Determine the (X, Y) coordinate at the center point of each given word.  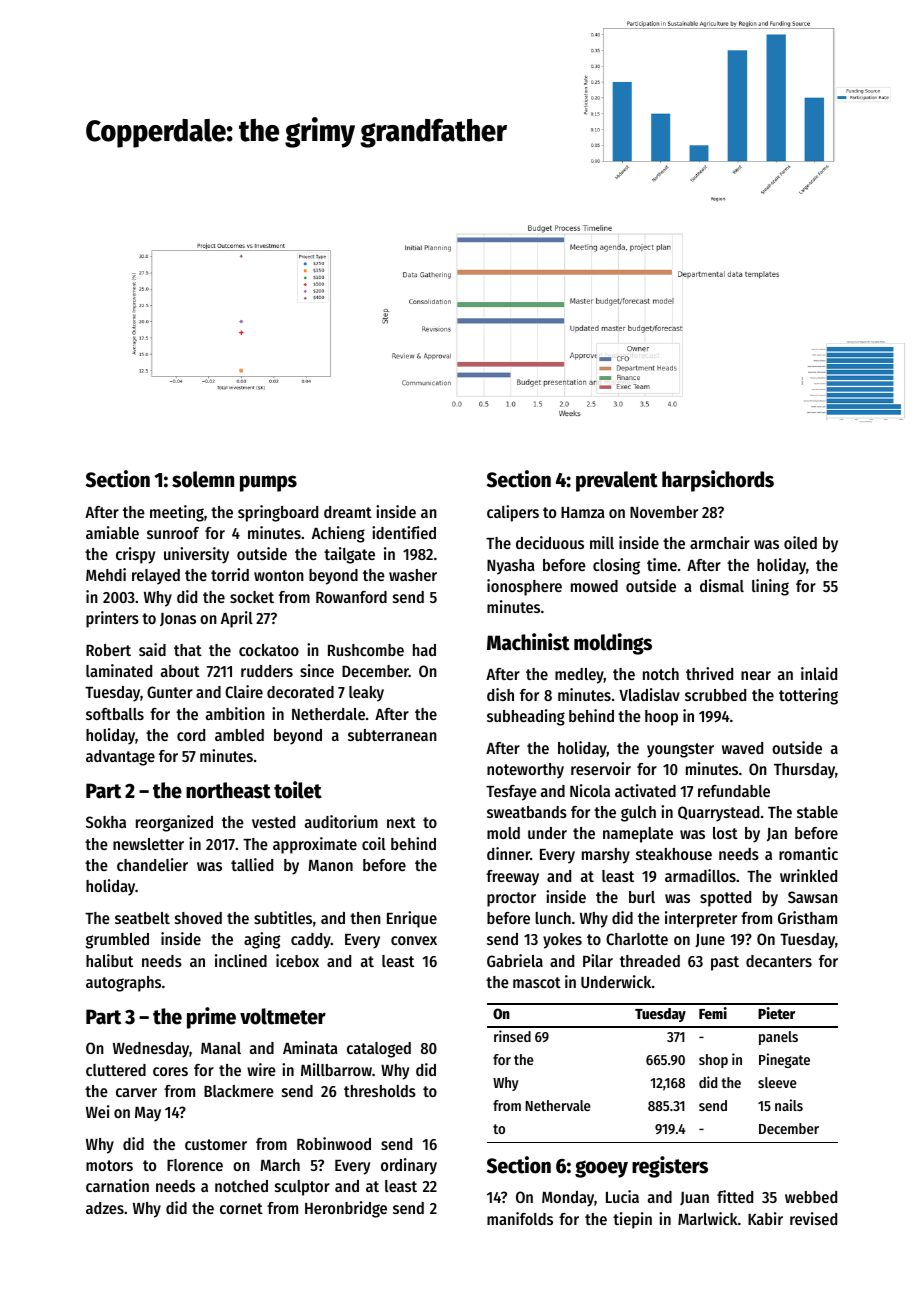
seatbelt (142, 918)
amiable (112, 532)
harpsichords (718, 481)
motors (109, 1165)
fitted (735, 1196)
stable (817, 812)
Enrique (412, 919)
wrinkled (808, 875)
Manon (330, 865)
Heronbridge (346, 1209)
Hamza (583, 512)
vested (273, 822)
